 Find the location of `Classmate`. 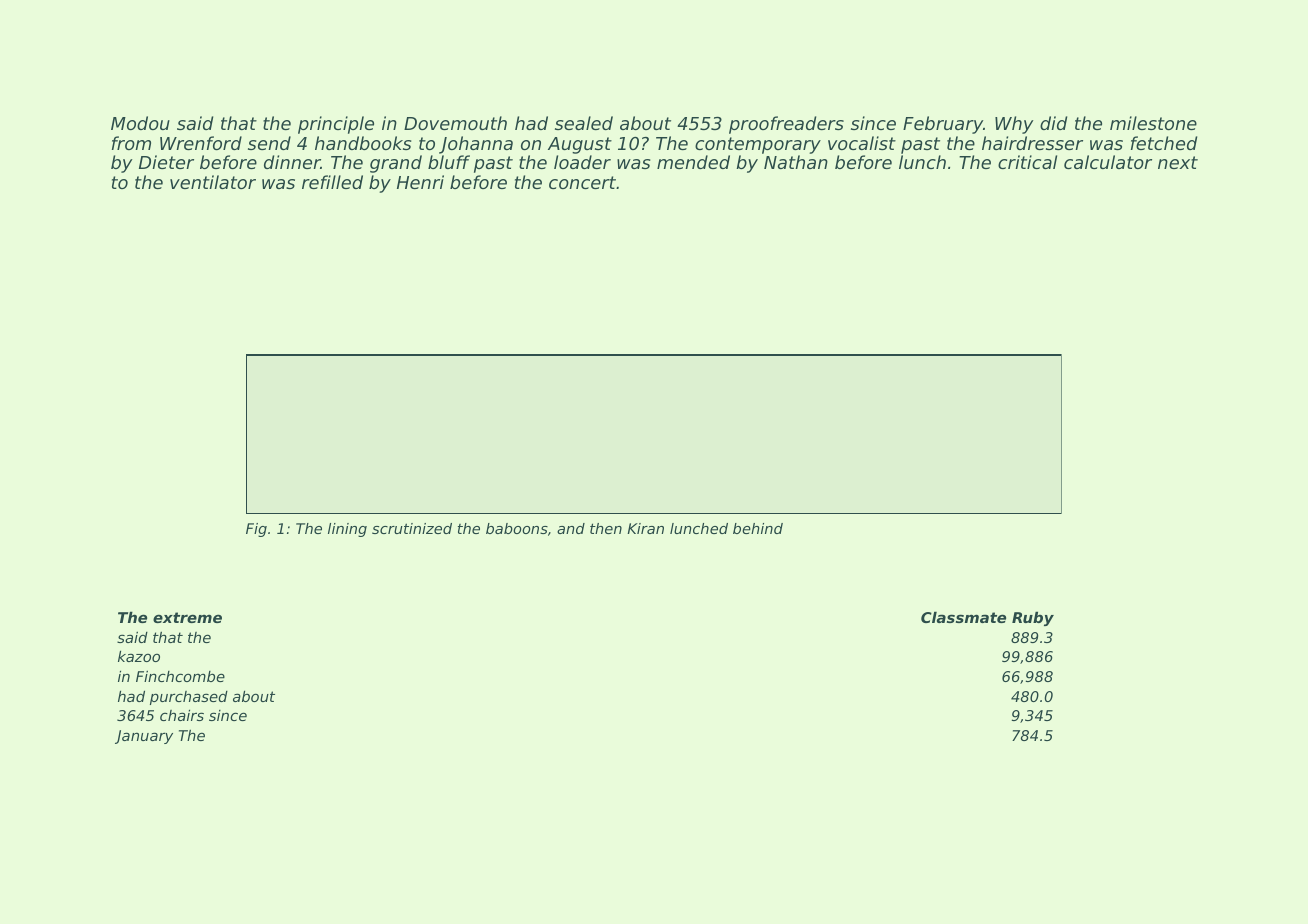

Classmate is located at coordinates (963, 617).
